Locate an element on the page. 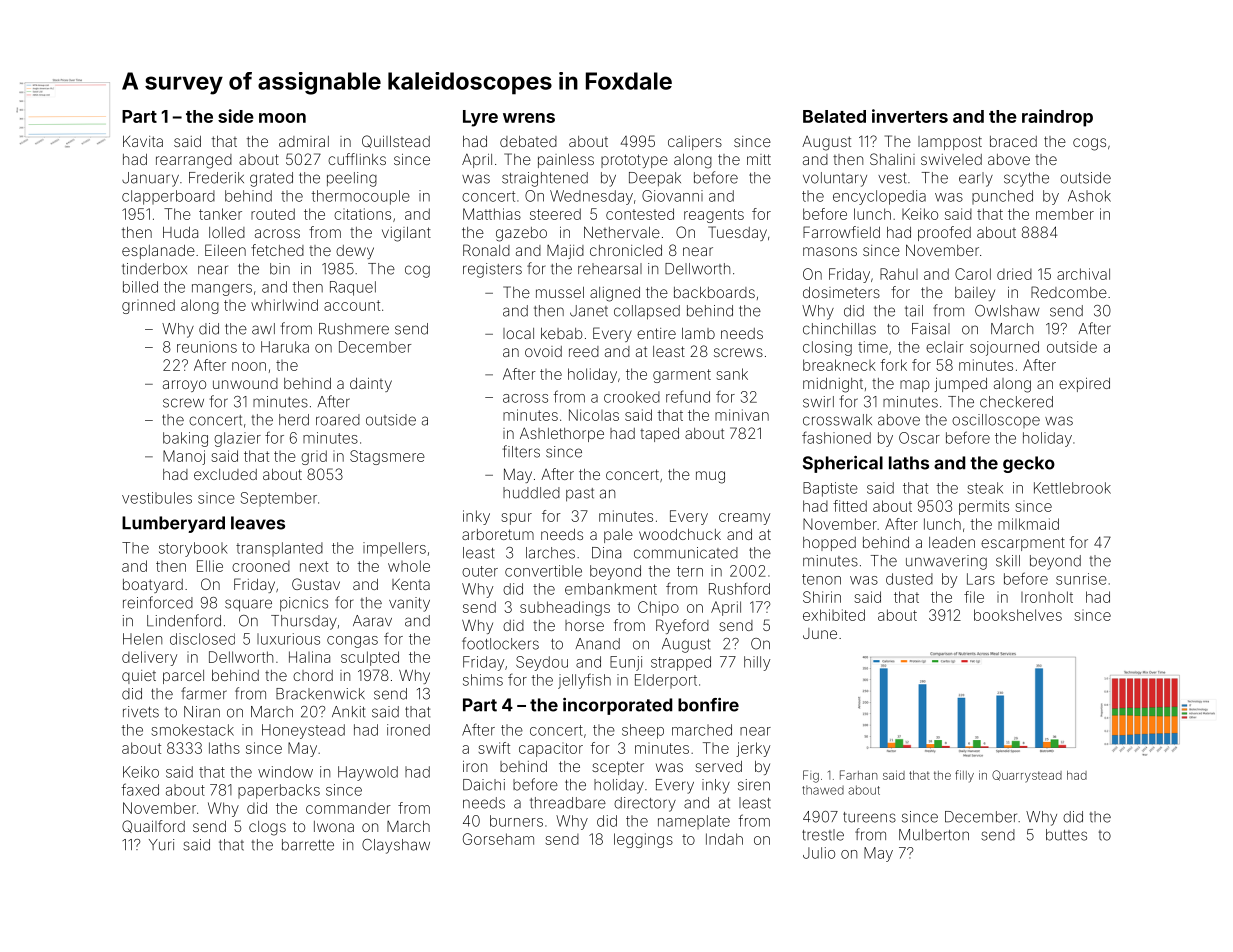 This page has height=952, width=1233. tail is located at coordinates (914, 311).
